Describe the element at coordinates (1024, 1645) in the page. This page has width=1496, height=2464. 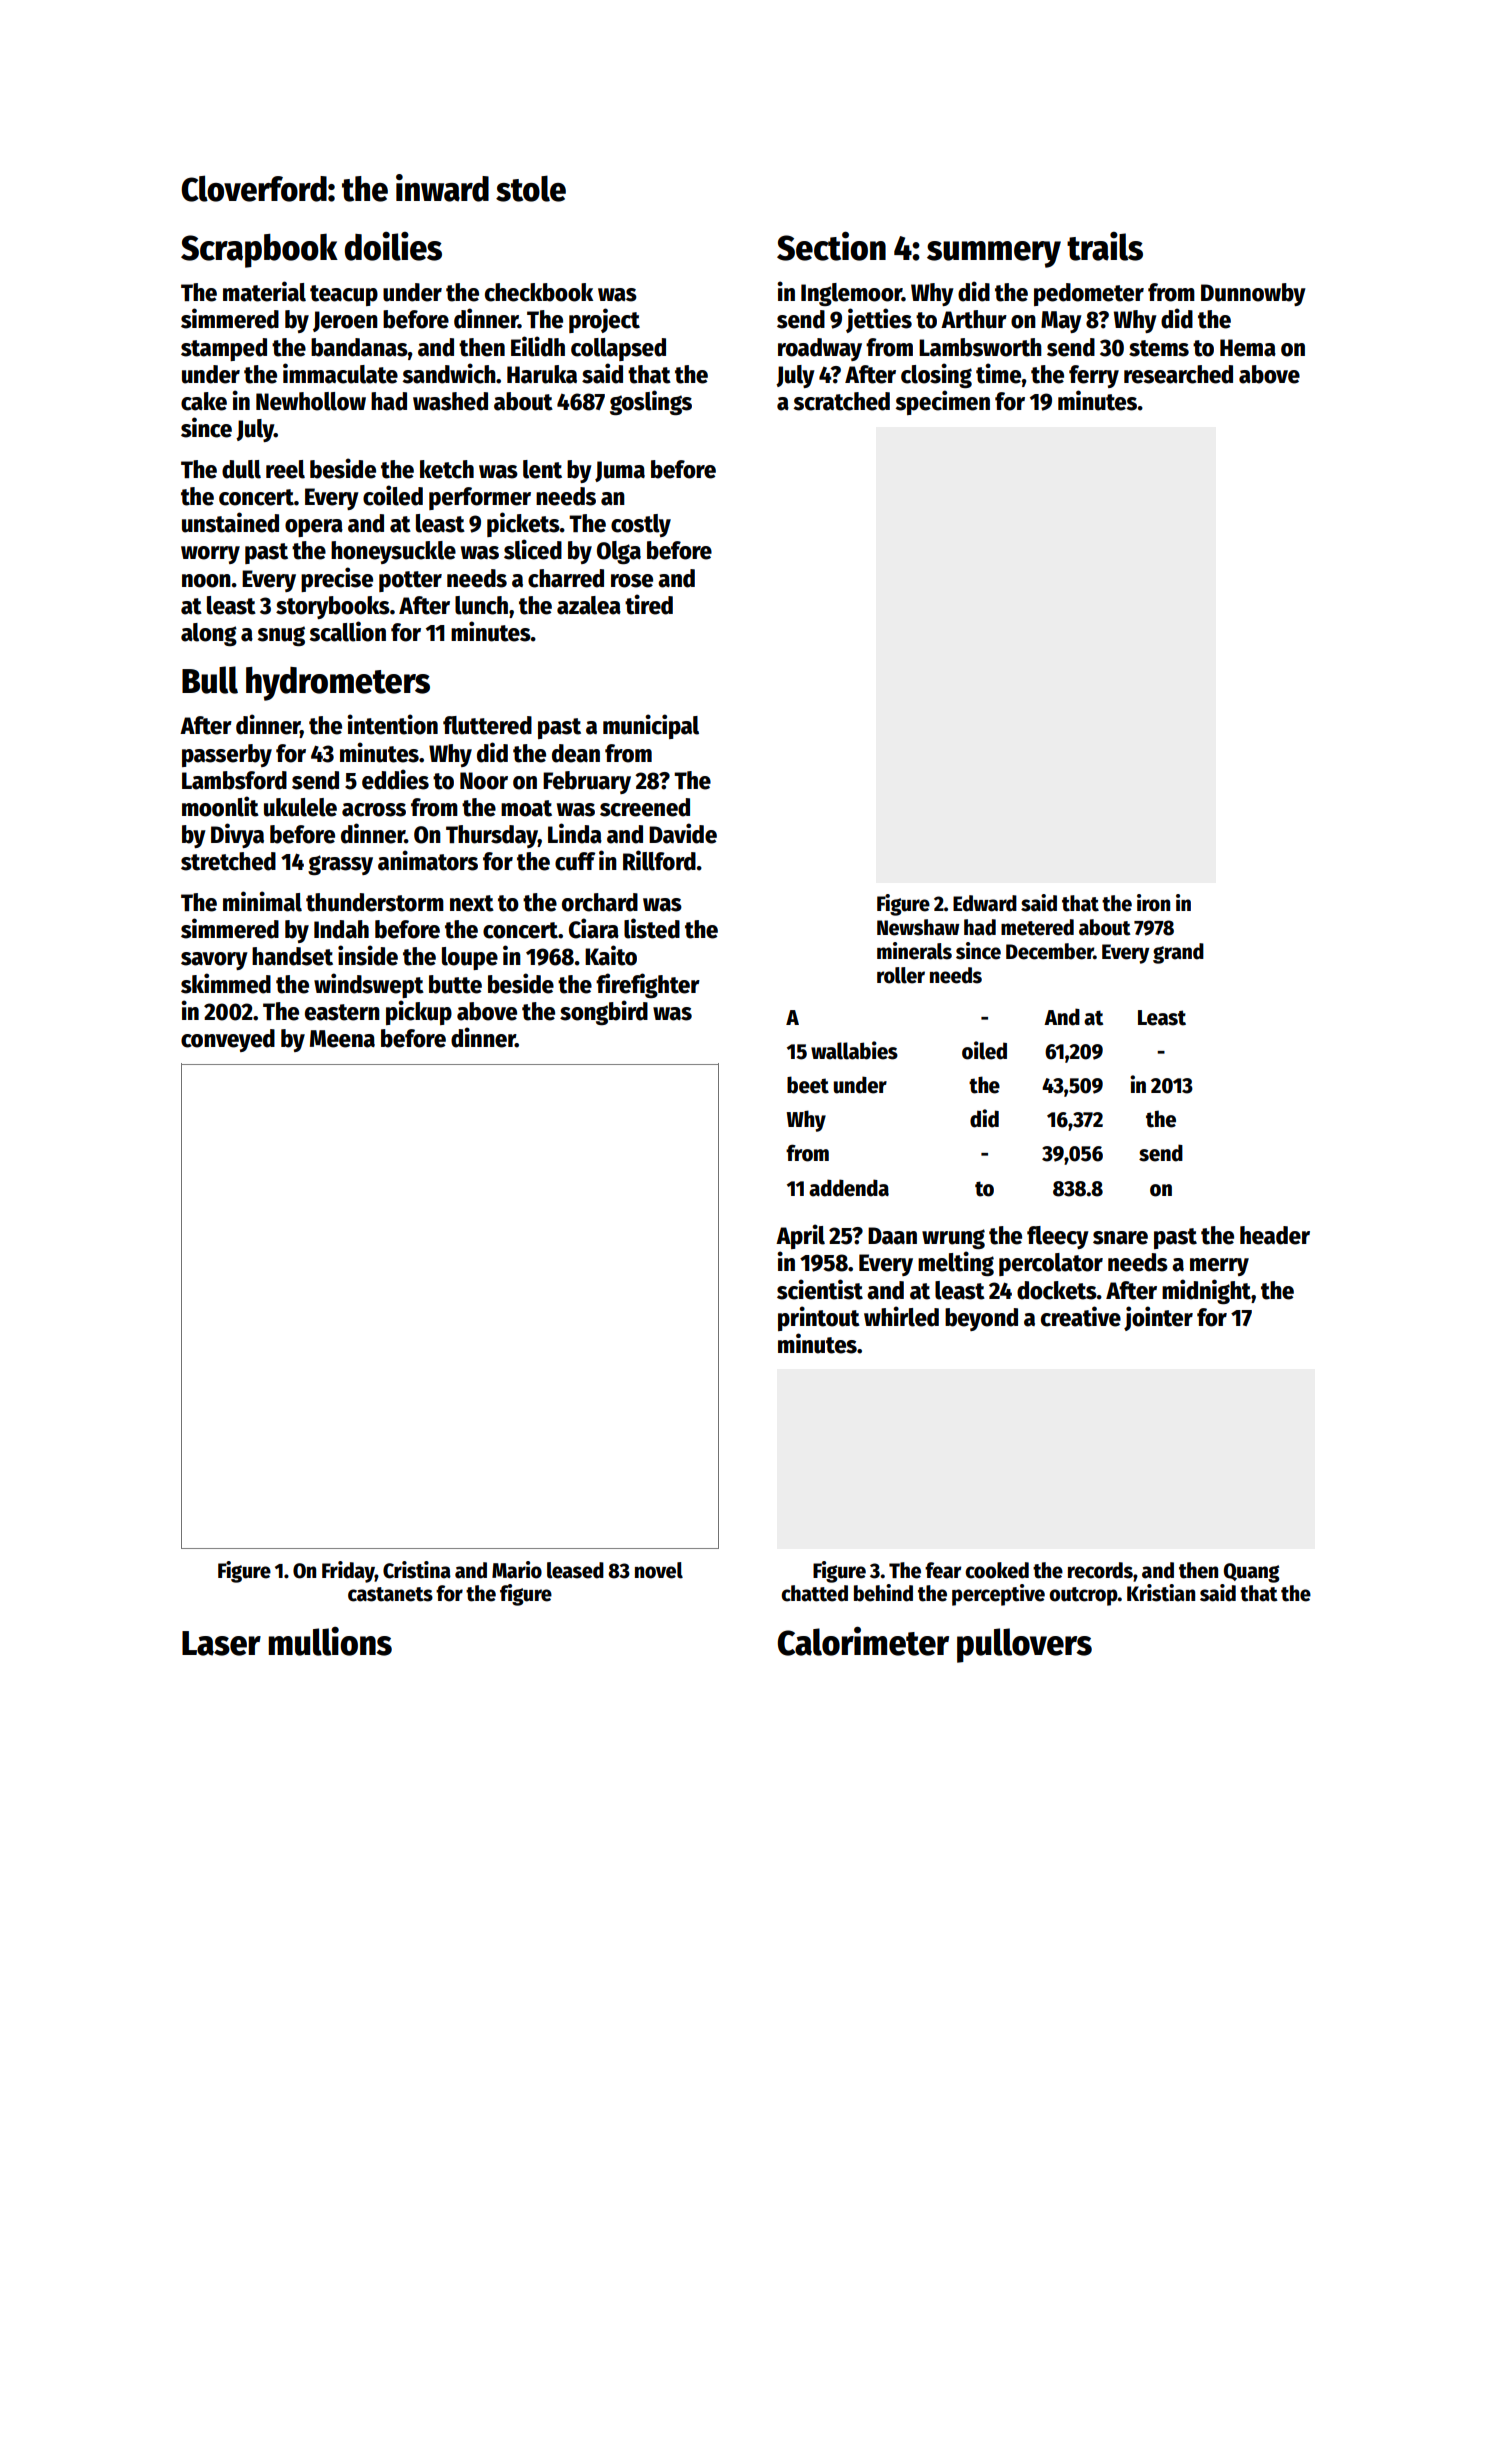
I see `pullovers` at that location.
